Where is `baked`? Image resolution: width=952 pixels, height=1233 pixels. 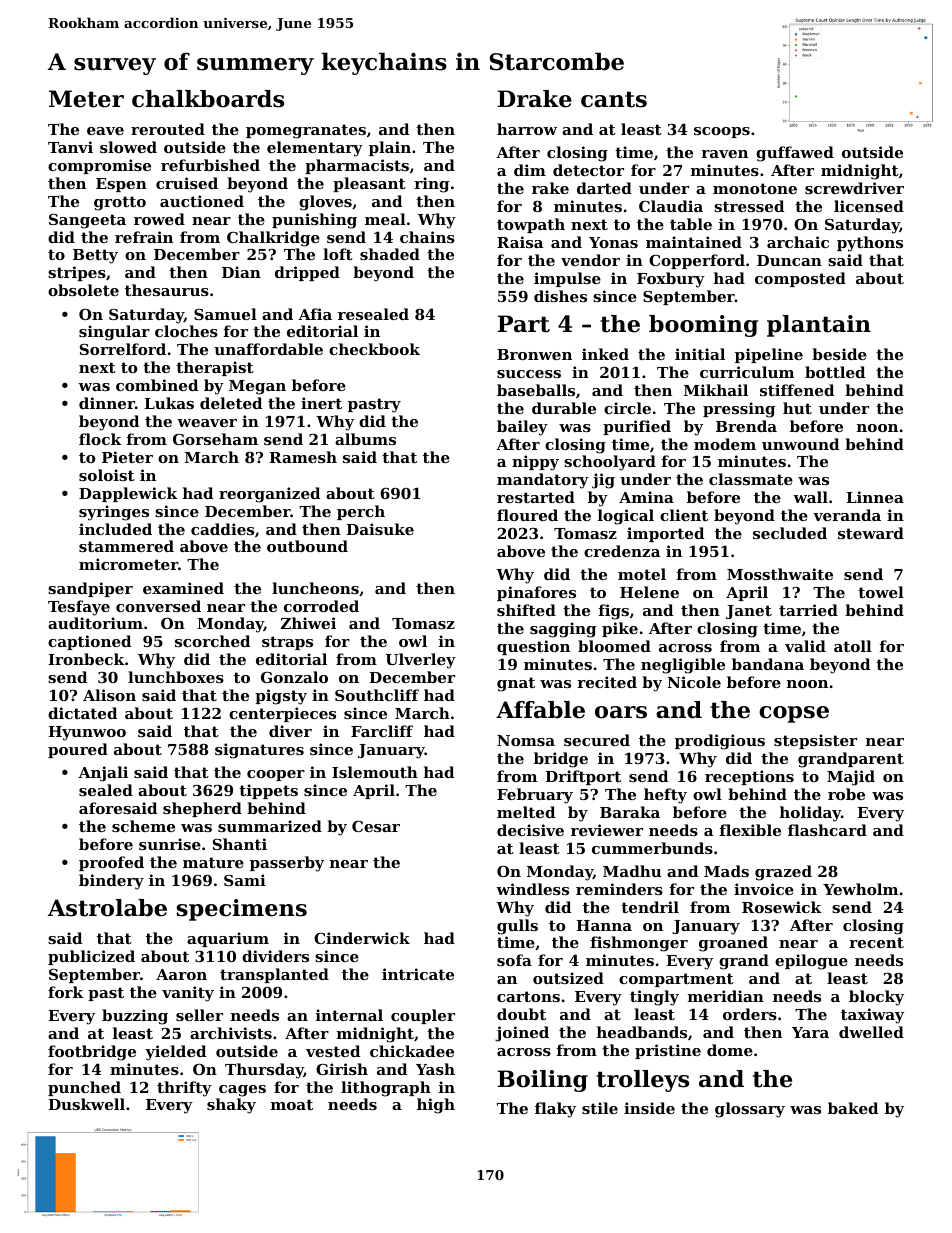
baked is located at coordinates (853, 1108).
